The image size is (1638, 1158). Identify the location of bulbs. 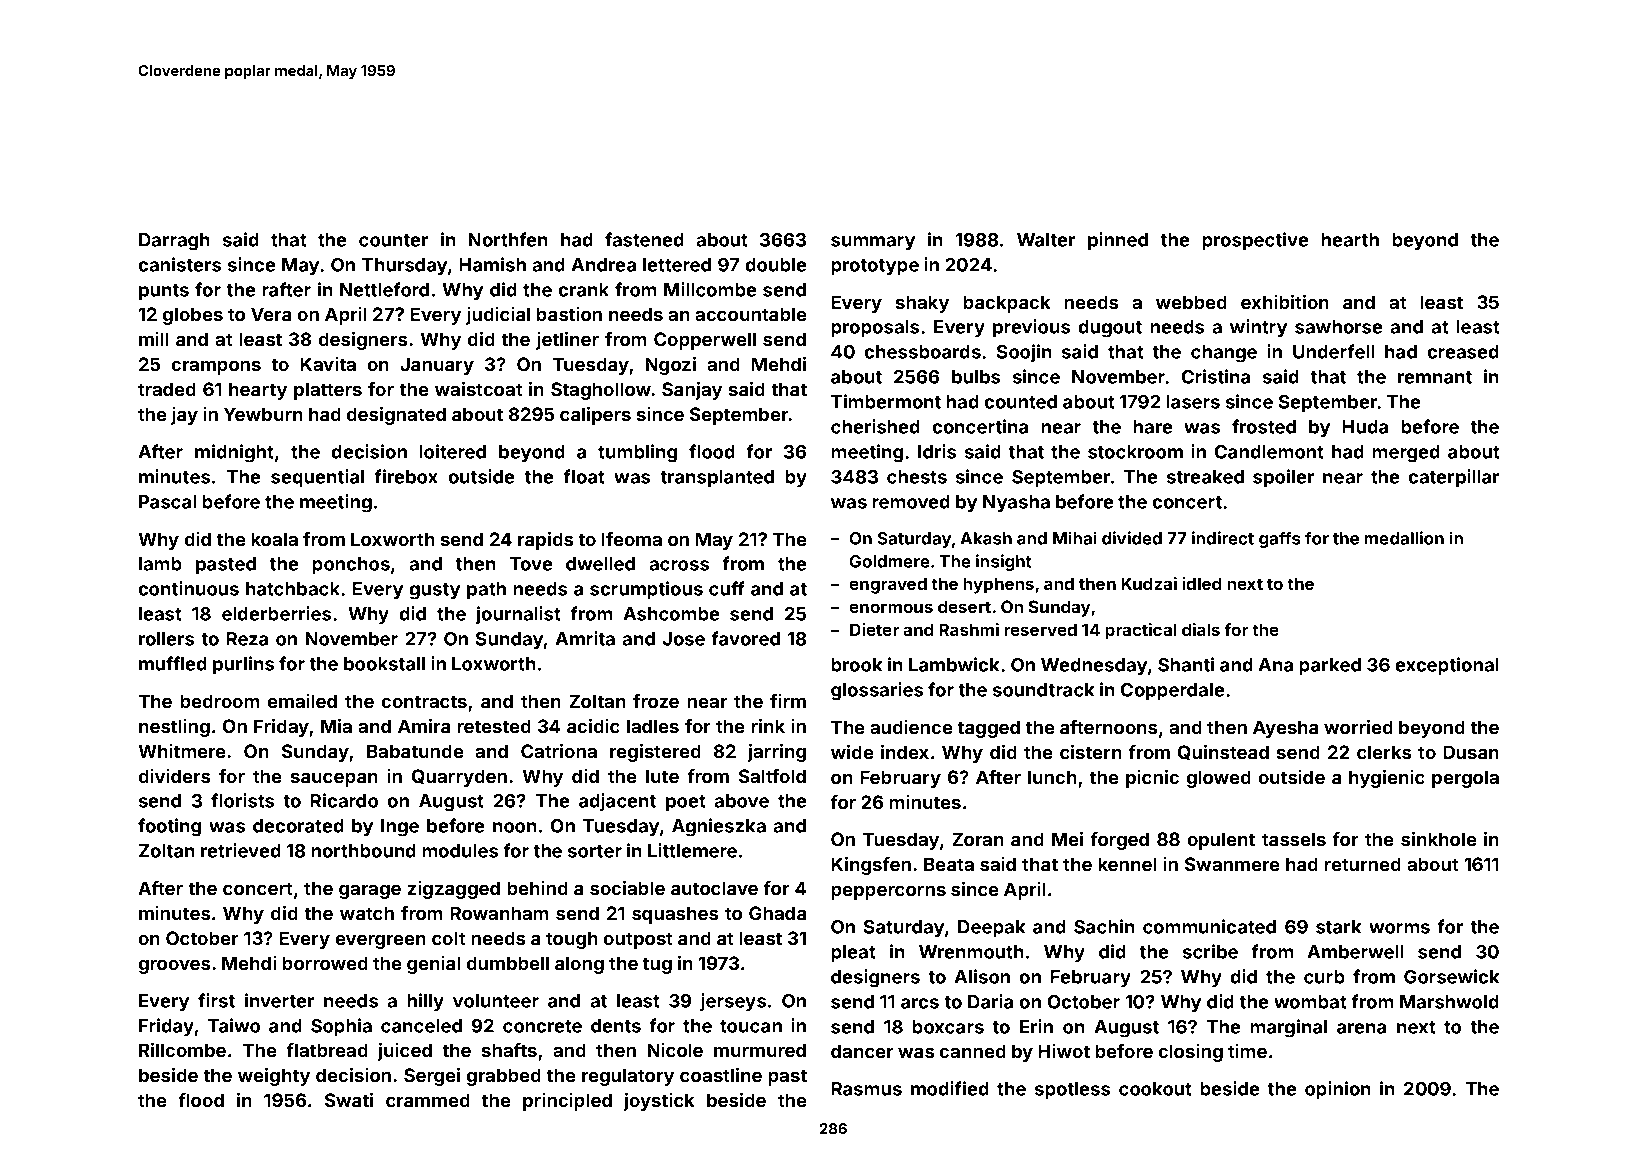
(976, 377).
